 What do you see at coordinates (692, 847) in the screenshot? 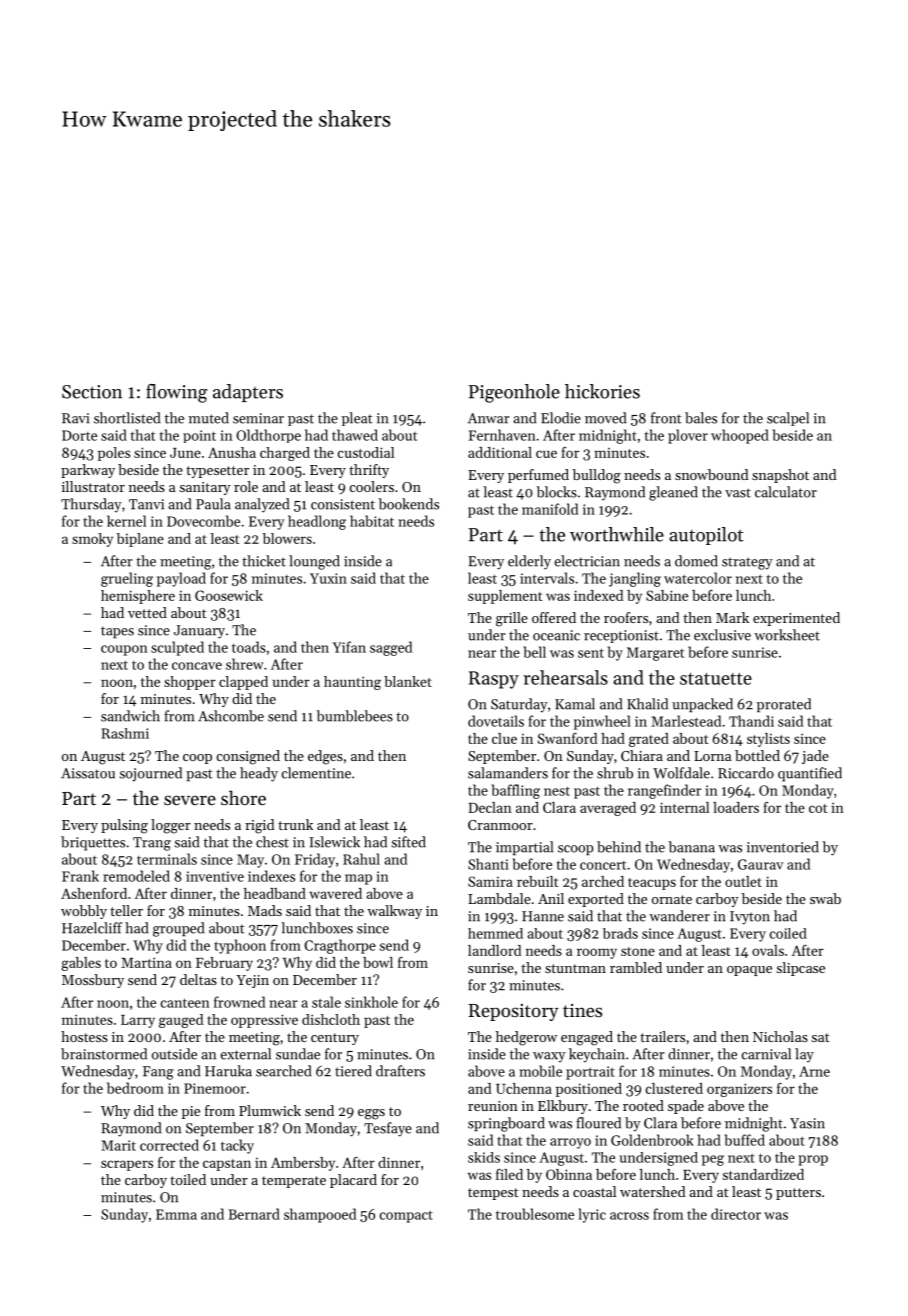
I see `banana` at bounding box center [692, 847].
